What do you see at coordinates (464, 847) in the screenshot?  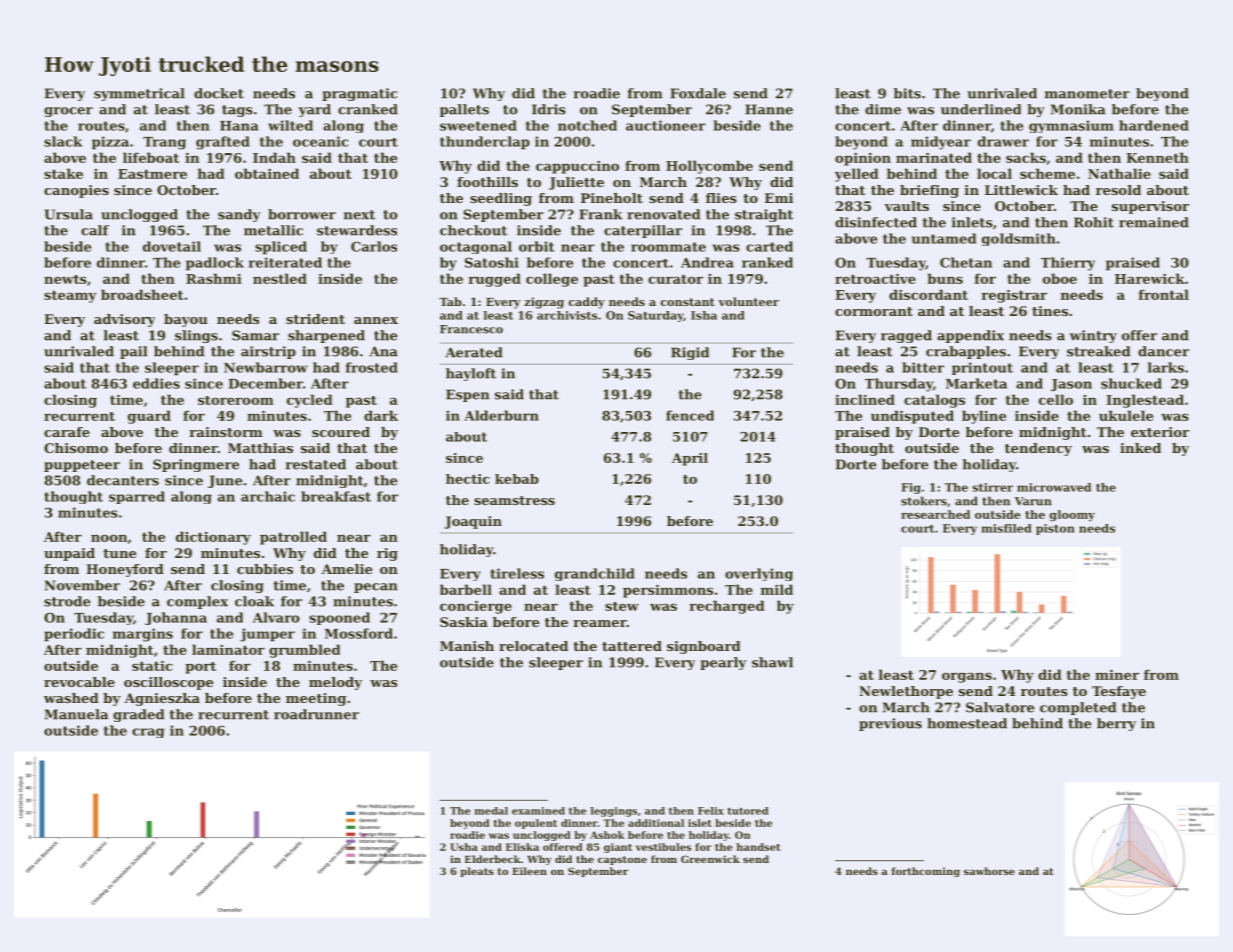 I see `Usha` at bounding box center [464, 847].
